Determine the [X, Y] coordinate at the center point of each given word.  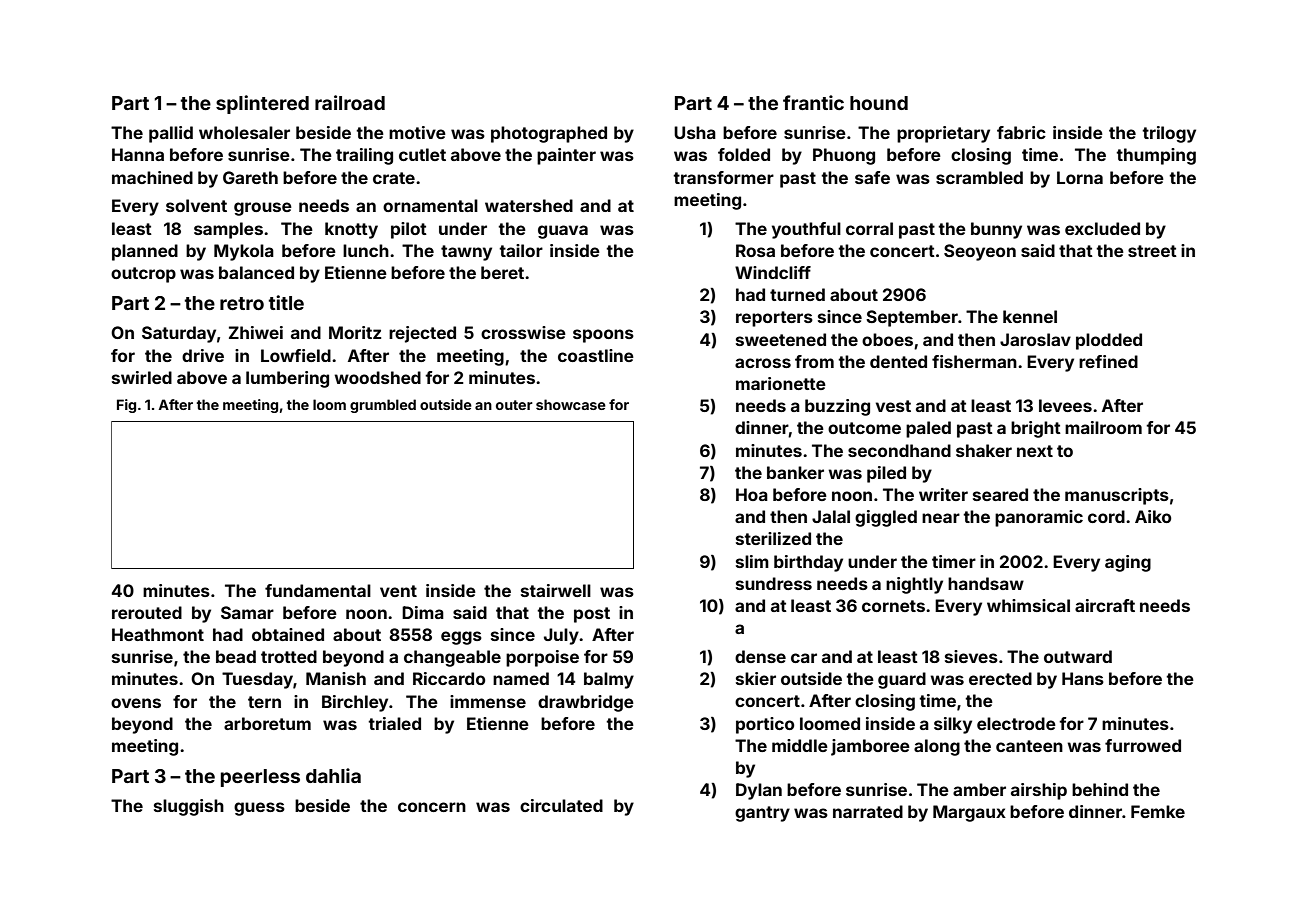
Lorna [1080, 177]
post [592, 615]
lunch [366, 250]
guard [902, 680]
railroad [350, 102]
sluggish [189, 807]
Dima [423, 612]
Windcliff [773, 272]
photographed [549, 134]
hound [879, 103]
